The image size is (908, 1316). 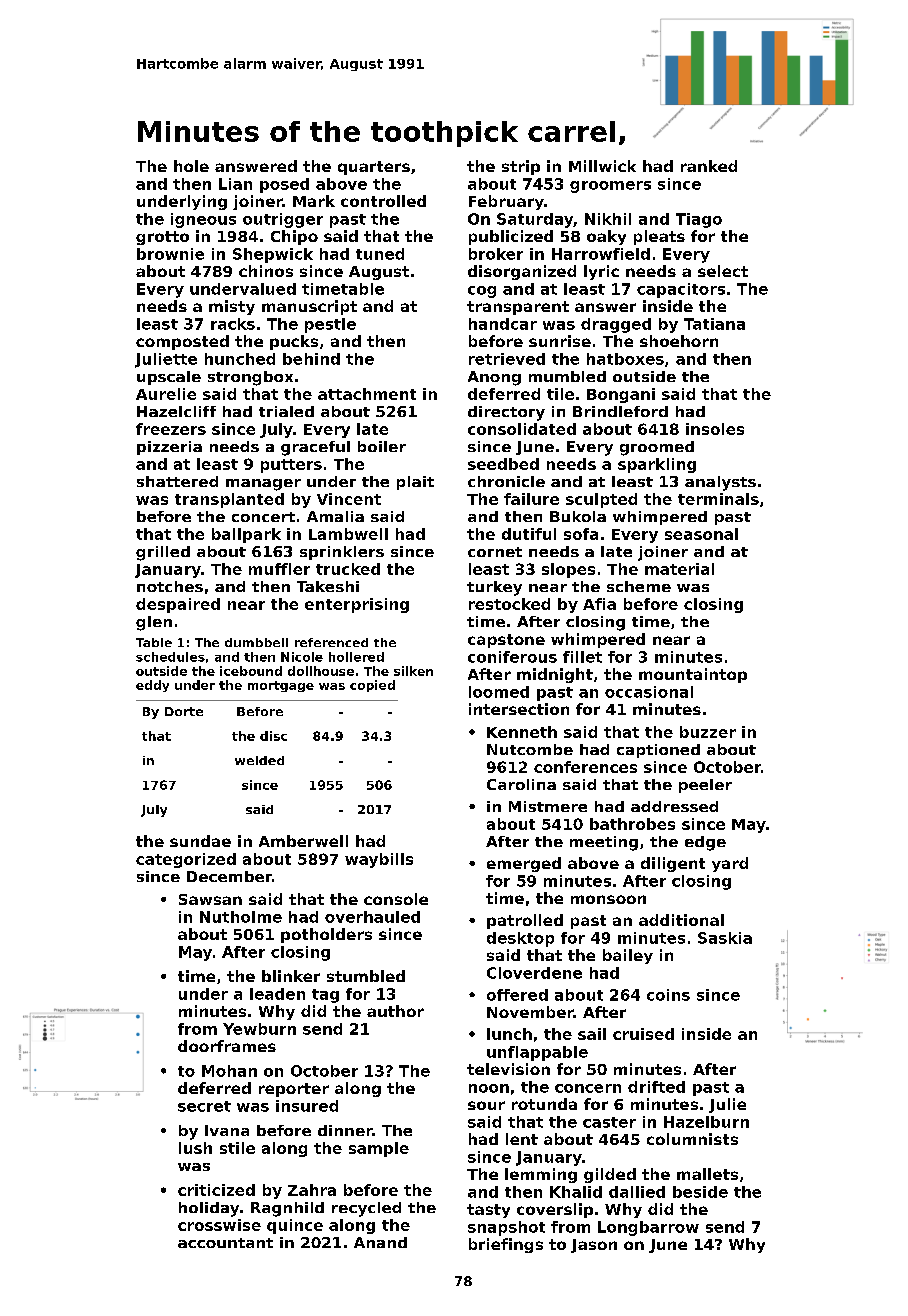 What do you see at coordinates (707, 1174) in the document?
I see `mallets` at bounding box center [707, 1174].
